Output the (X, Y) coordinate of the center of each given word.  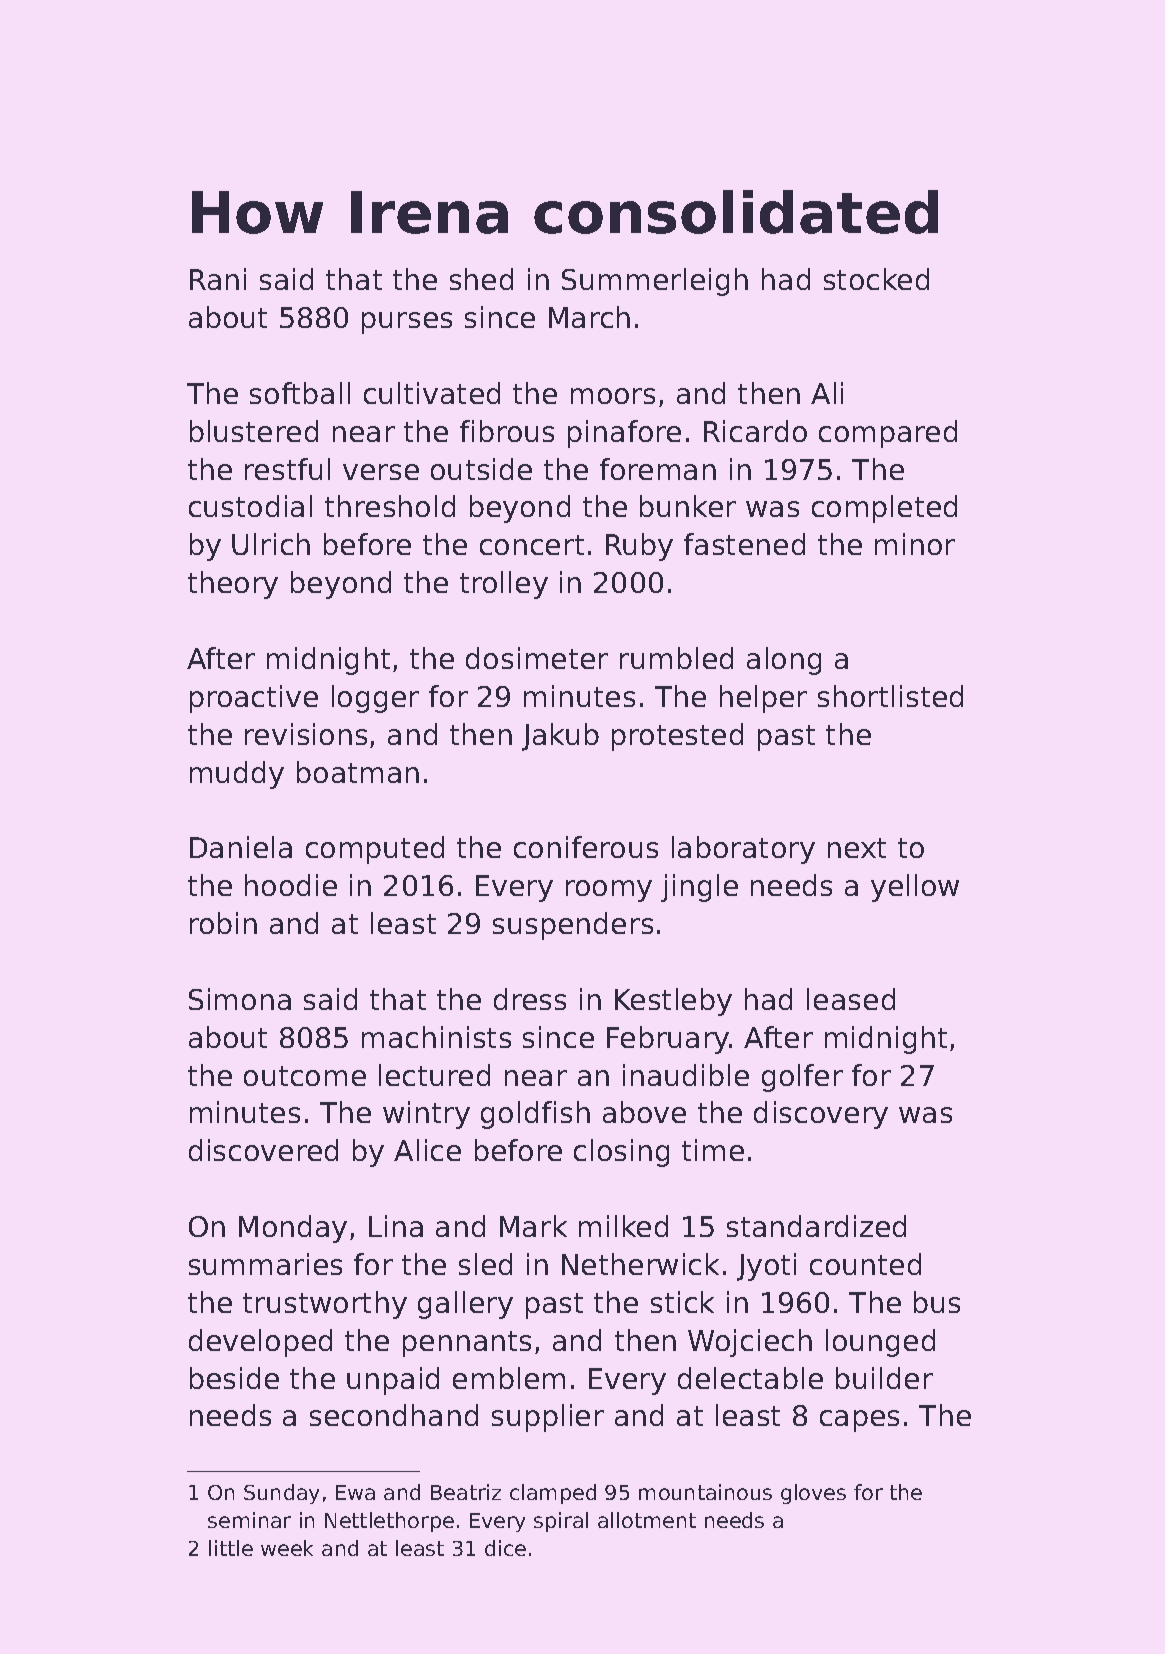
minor (915, 544)
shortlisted (890, 696)
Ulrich (271, 544)
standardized (816, 1226)
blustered (254, 431)
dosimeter (537, 658)
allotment (647, 1520)
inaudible (686, 1075)
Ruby (639, 547)
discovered (263, 1150)
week (287, 1548)
